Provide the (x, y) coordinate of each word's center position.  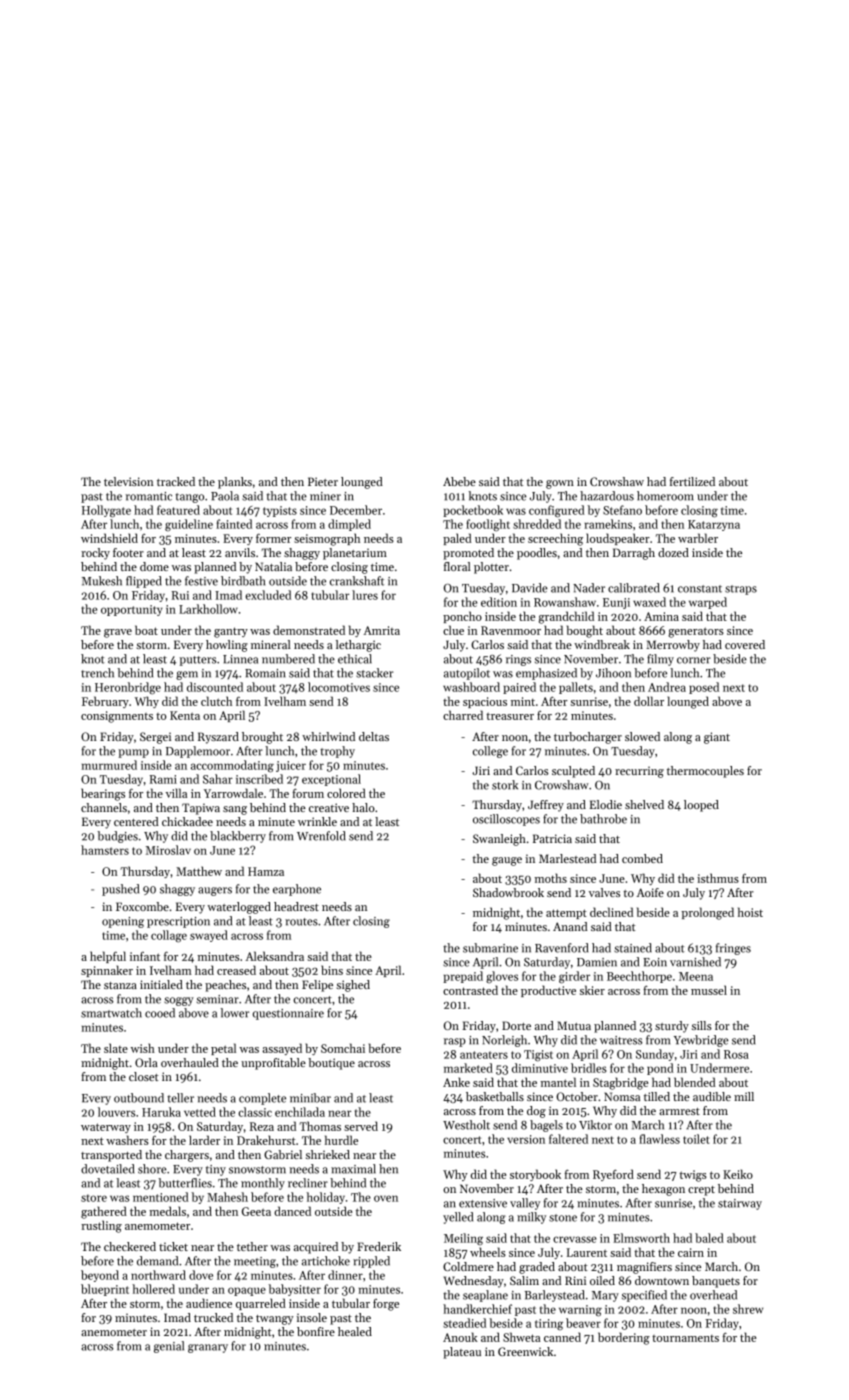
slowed (642, 736)
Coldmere (468, 1266)
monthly (263, 1184)
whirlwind (328, 736)
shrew (748, 1309)
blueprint (105, 1290)
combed (642, 858)
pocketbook (473, 511)
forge (386, 1305)
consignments (117, 717)
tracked (176, 481)
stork (505, 785)
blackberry (238, 837)
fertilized (692, 481)
